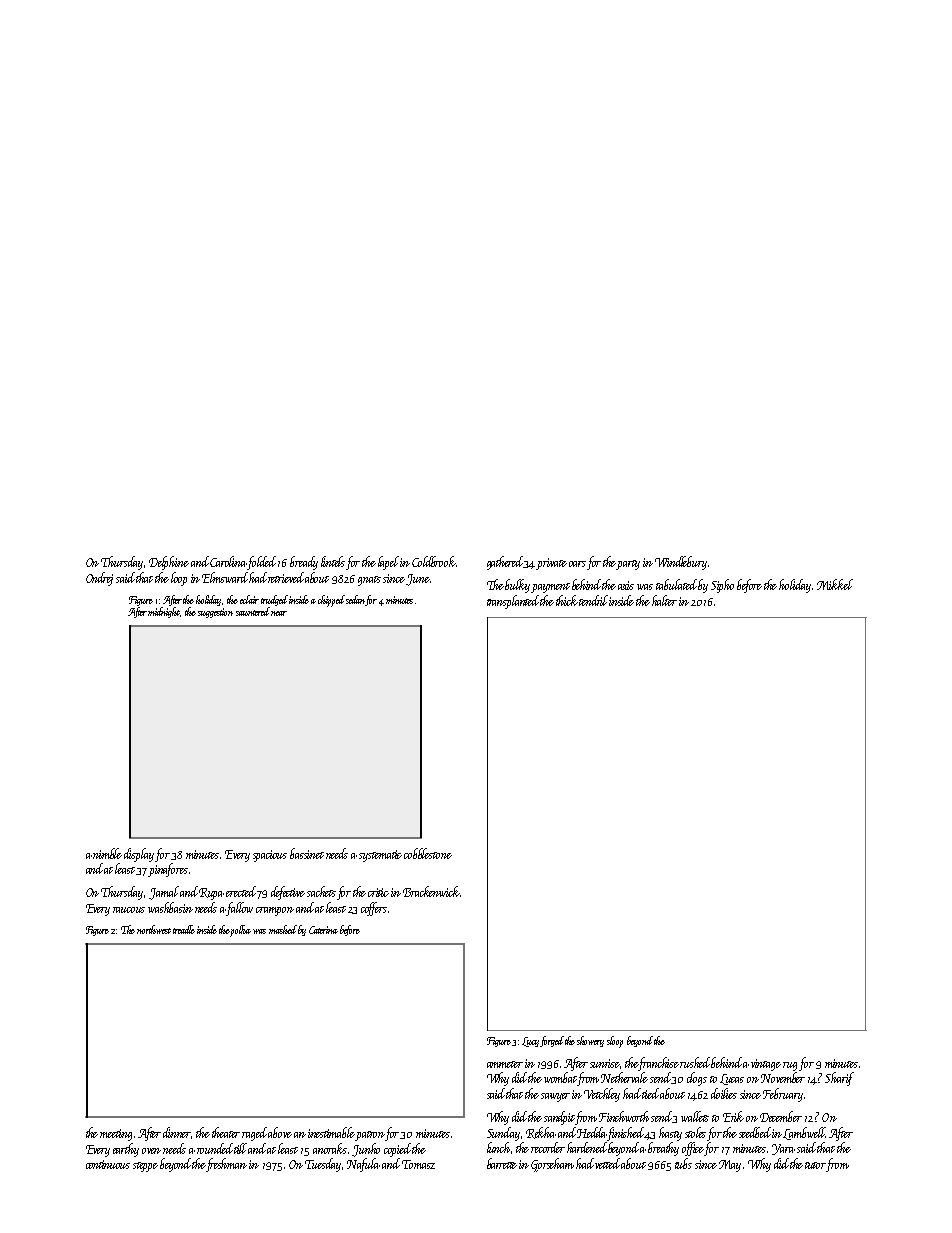 Image resolution: width=952 pixels, height=1233 pixels. I want to click on Caterina, so click(323, 930).
